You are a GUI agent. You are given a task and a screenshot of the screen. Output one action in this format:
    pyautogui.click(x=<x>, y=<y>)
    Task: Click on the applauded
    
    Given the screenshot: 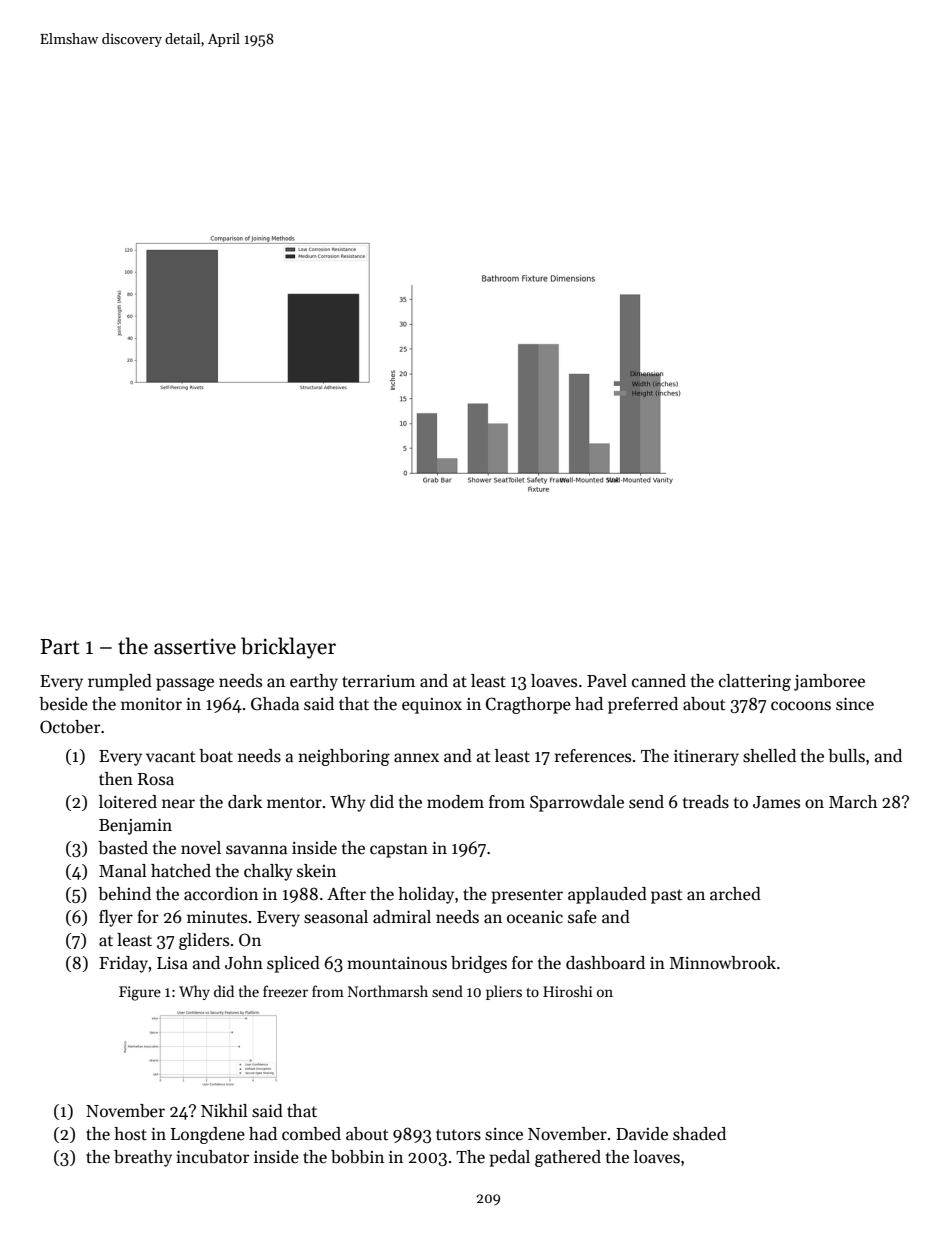 What is the action you would take?
    pyautogui.click(x=607, y=895)
